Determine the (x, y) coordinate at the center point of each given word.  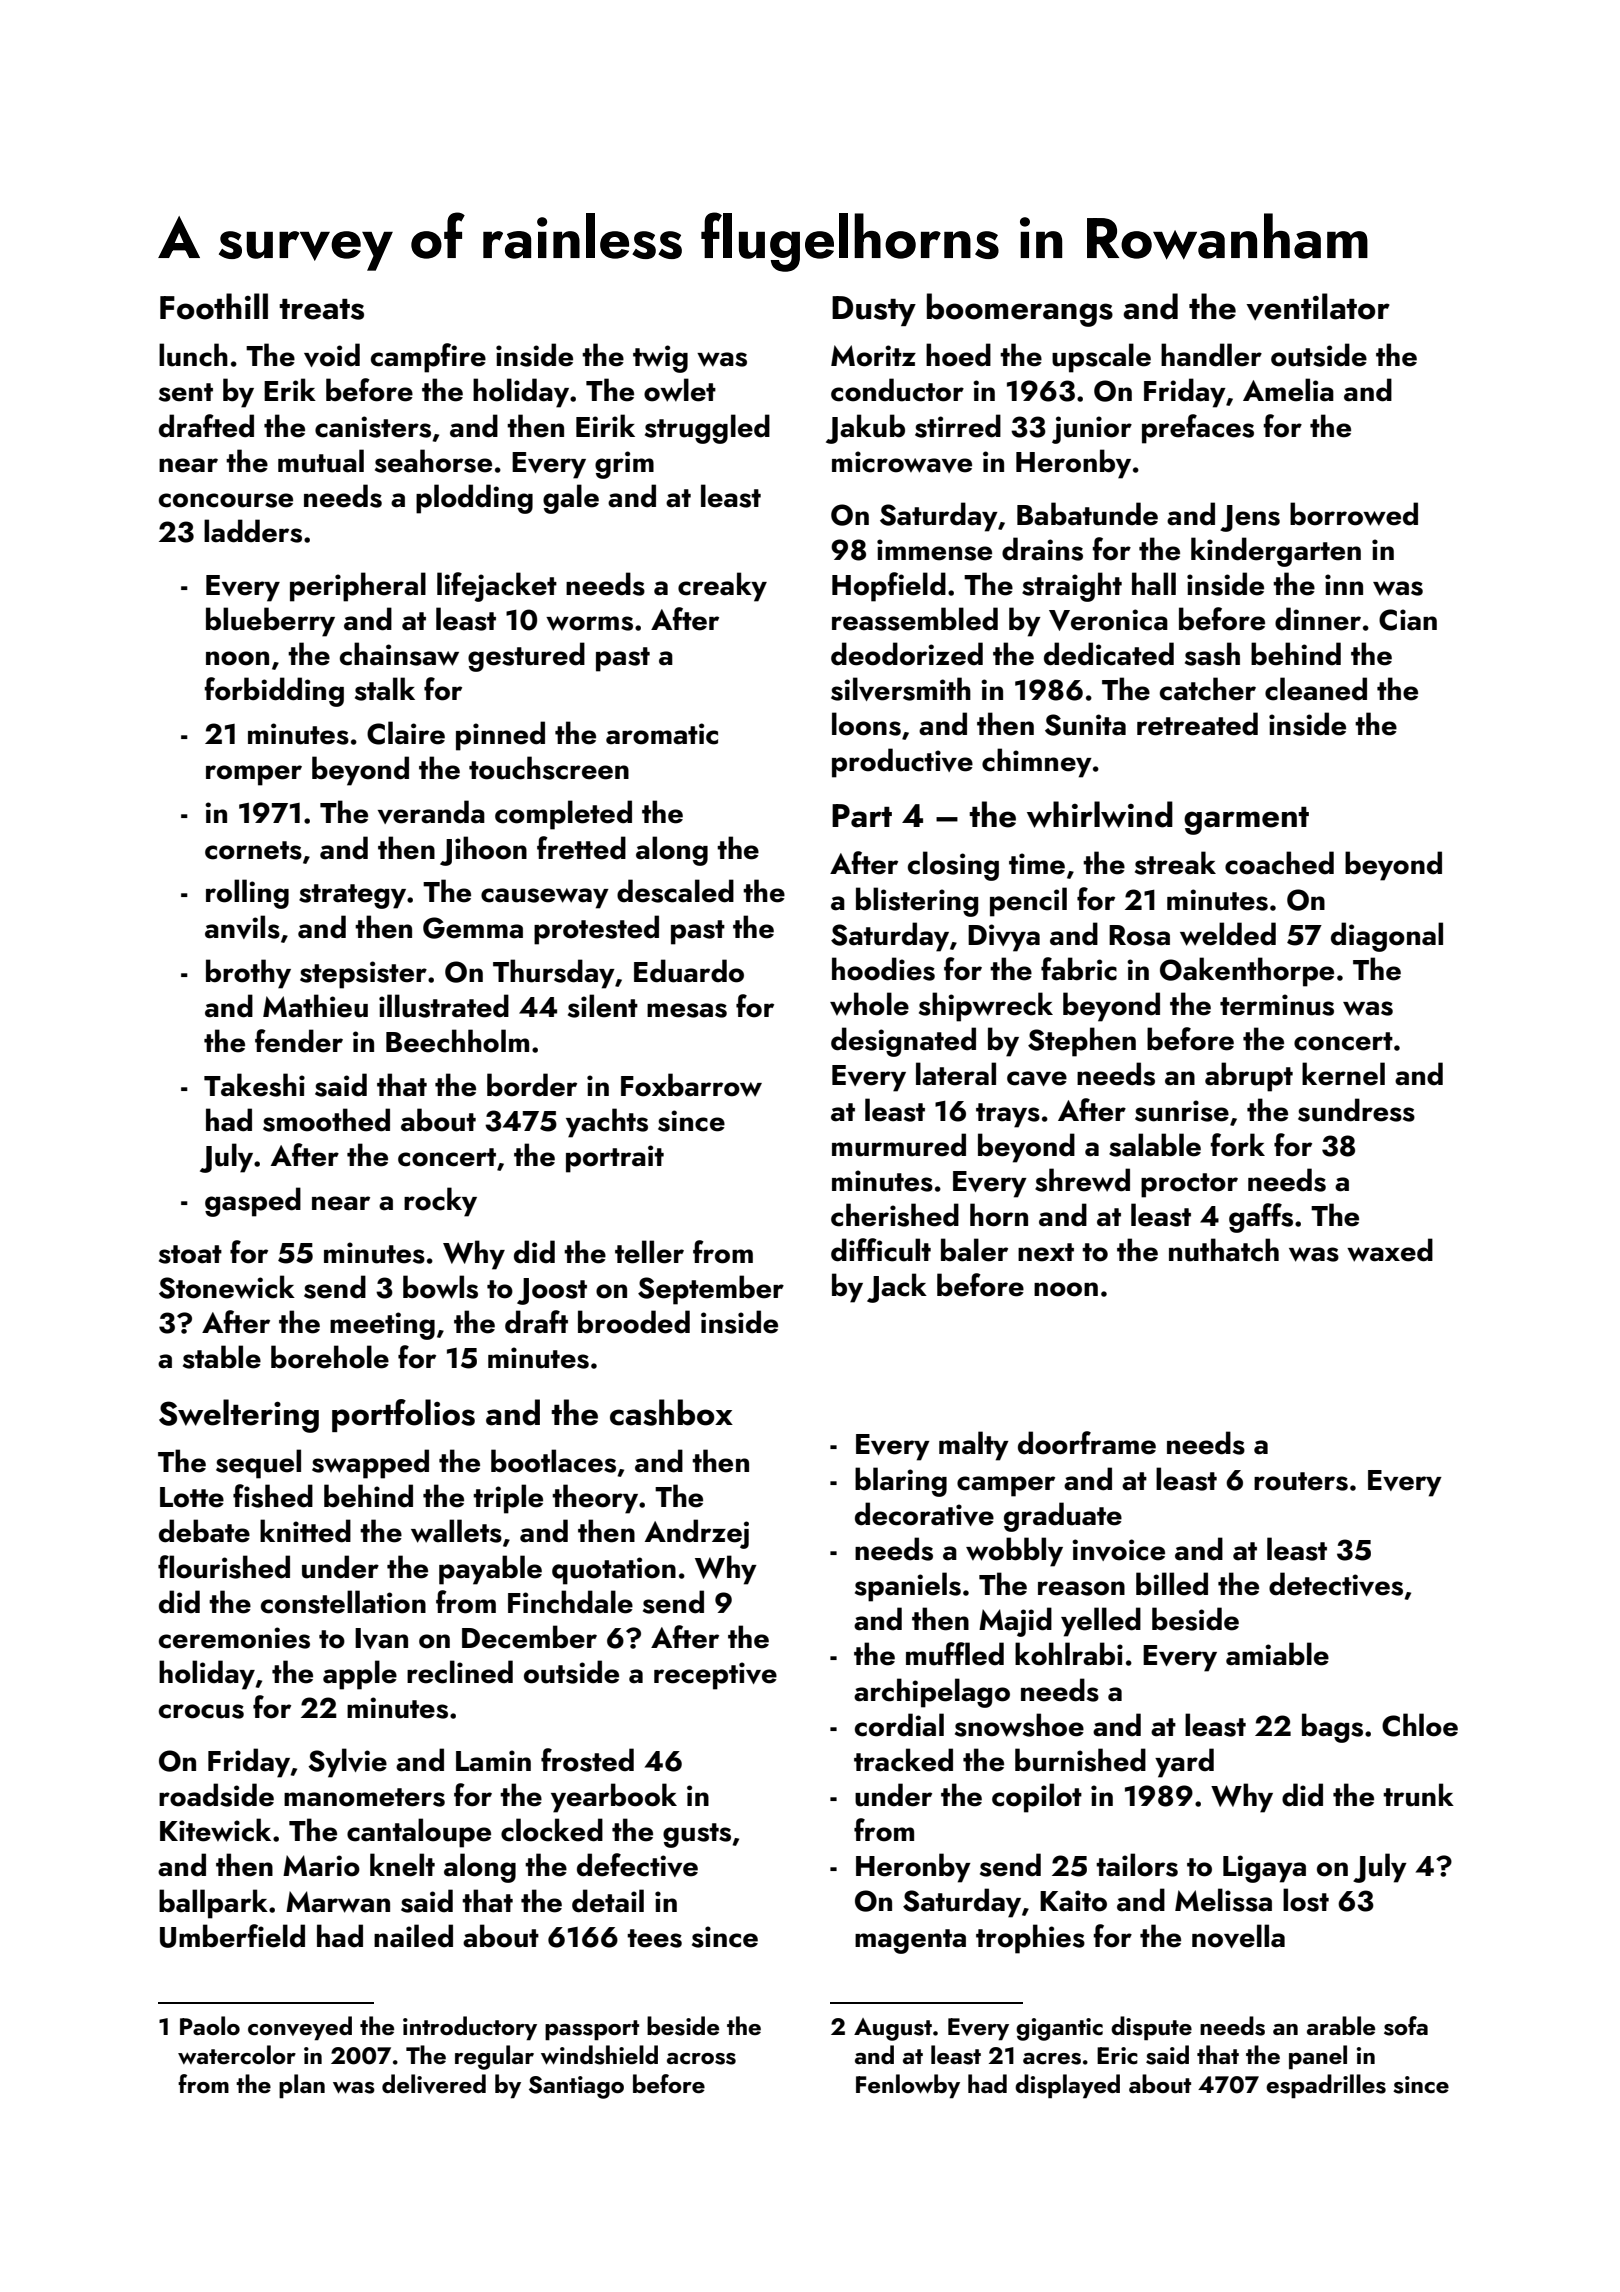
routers (1301, 1481)
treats (321, 309)
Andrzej (697, 1534)
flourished (224, 1567)
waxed (1390, 1250)
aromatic (662, 734)
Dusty (874, 311)
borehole (330, 1357)
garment (1246, 821)
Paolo (210, 2025)
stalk (385, 689)
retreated (1197, 724)
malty (974, 1446)
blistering (917, 902)
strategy (352, 896)
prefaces (1198, 429)
